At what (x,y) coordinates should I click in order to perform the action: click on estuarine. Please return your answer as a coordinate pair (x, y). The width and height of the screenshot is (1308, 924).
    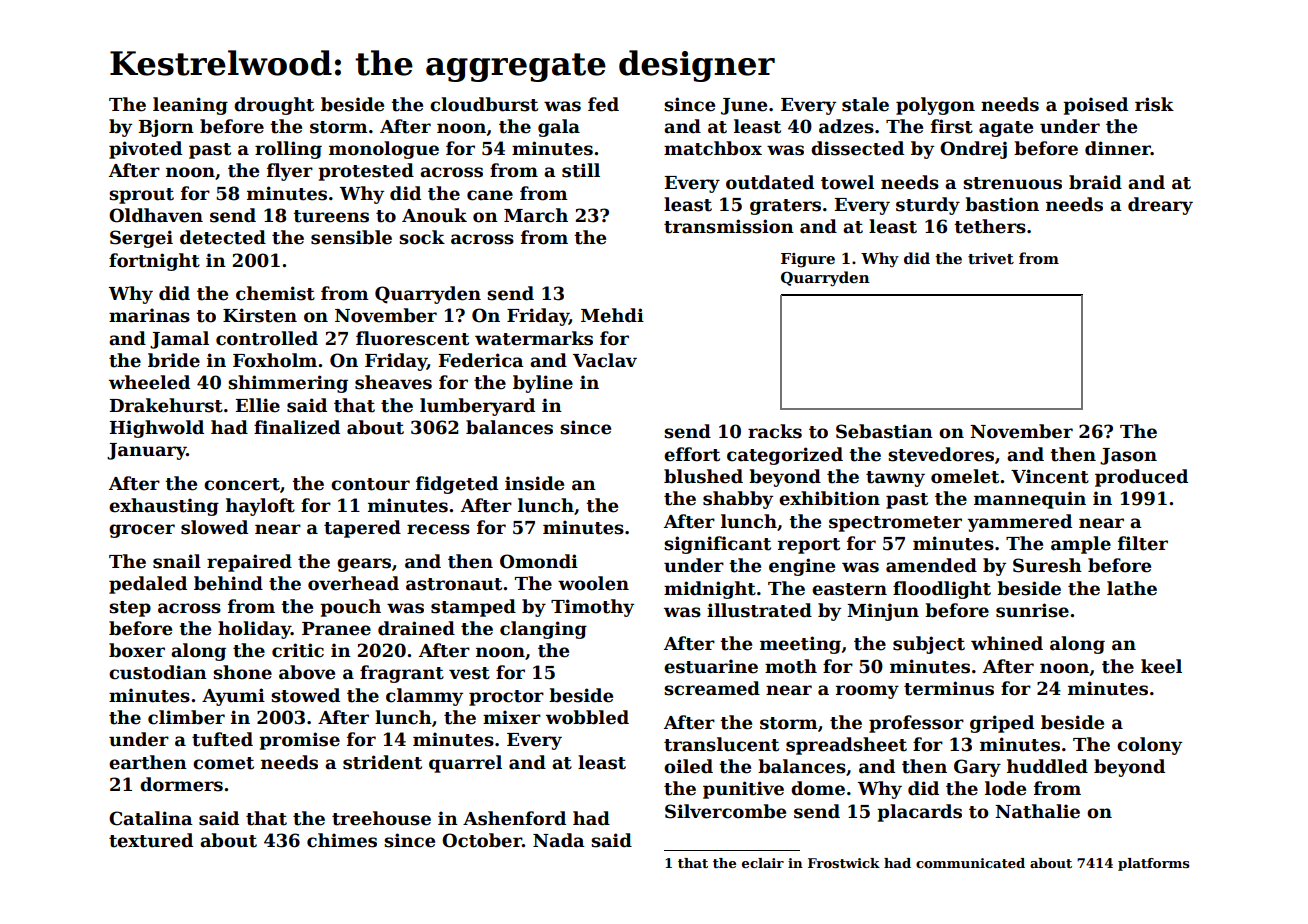
    Looking at the image, I should click on (711, 666).
